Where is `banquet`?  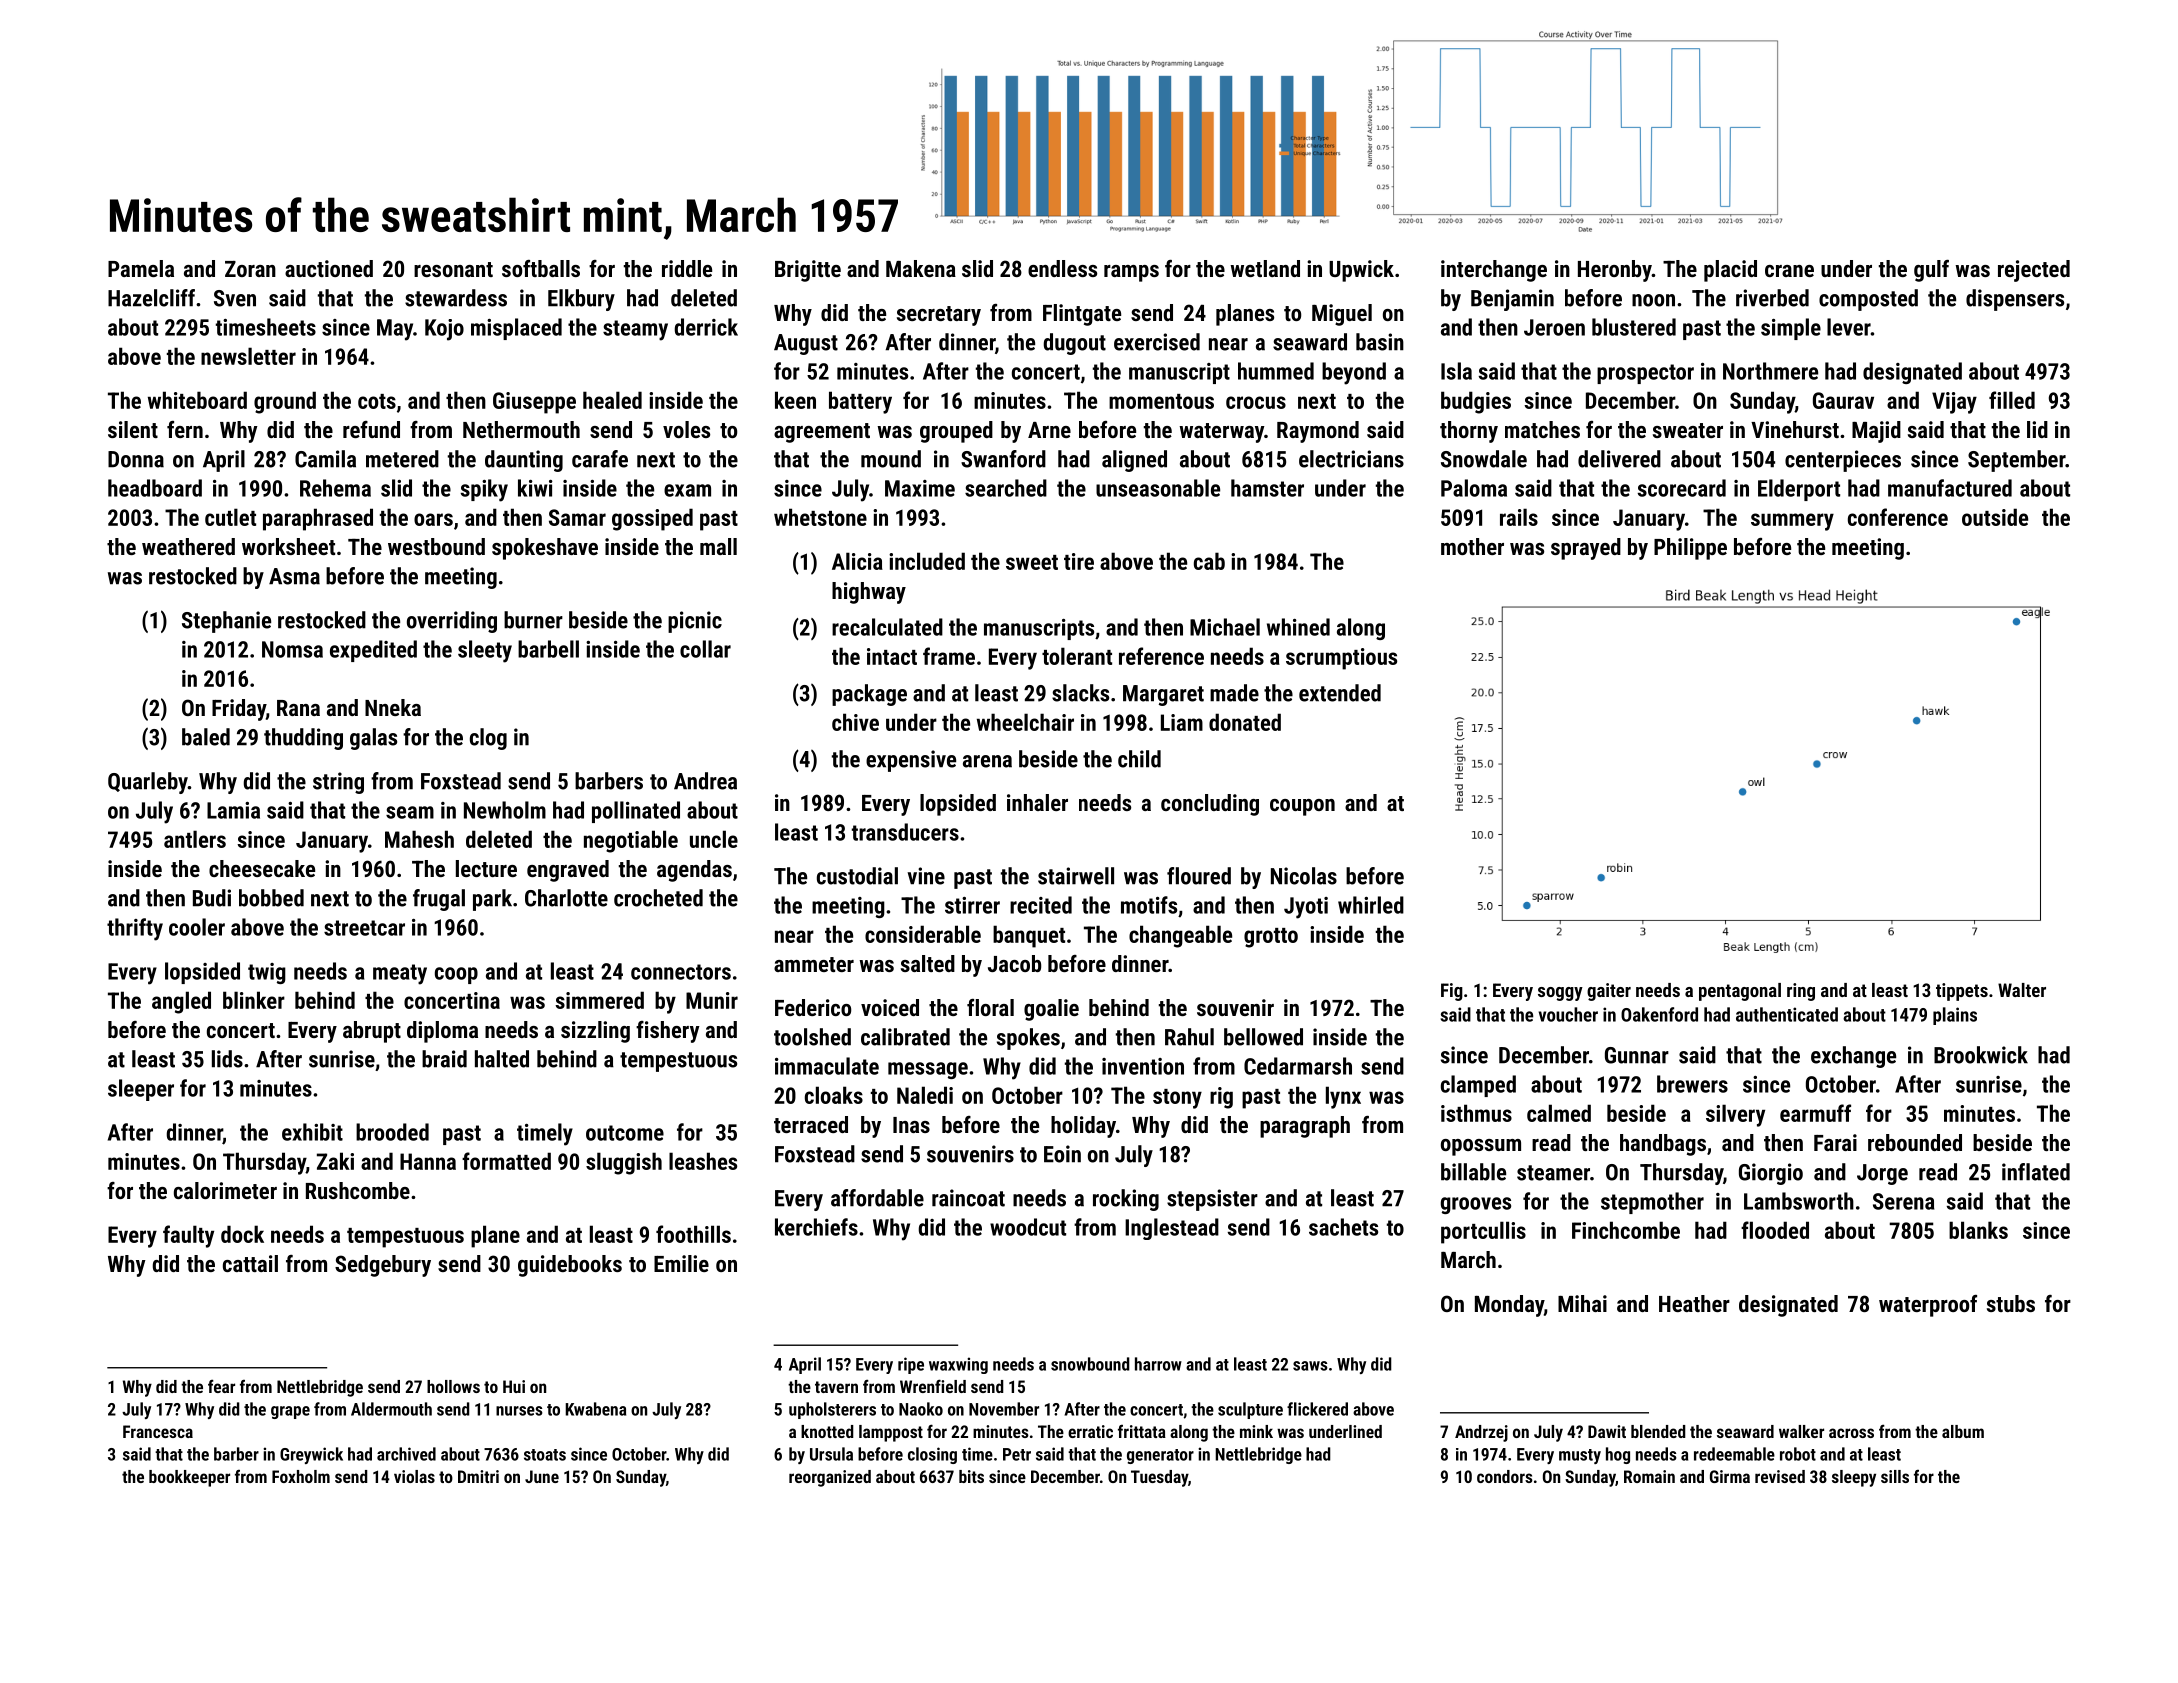
banquet is located at coordinates (1029, 936).
